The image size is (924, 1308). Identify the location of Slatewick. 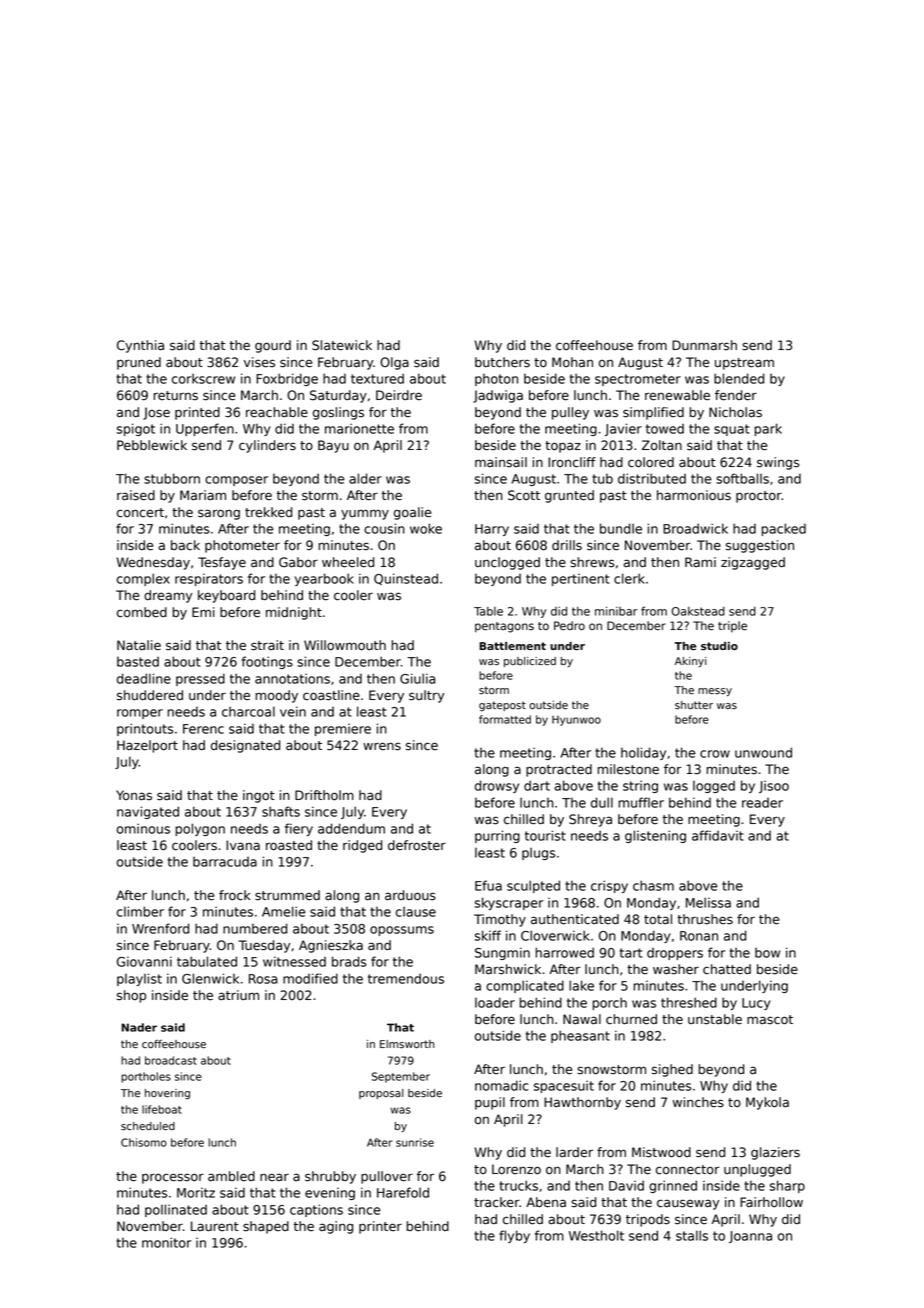
(342, 345).
